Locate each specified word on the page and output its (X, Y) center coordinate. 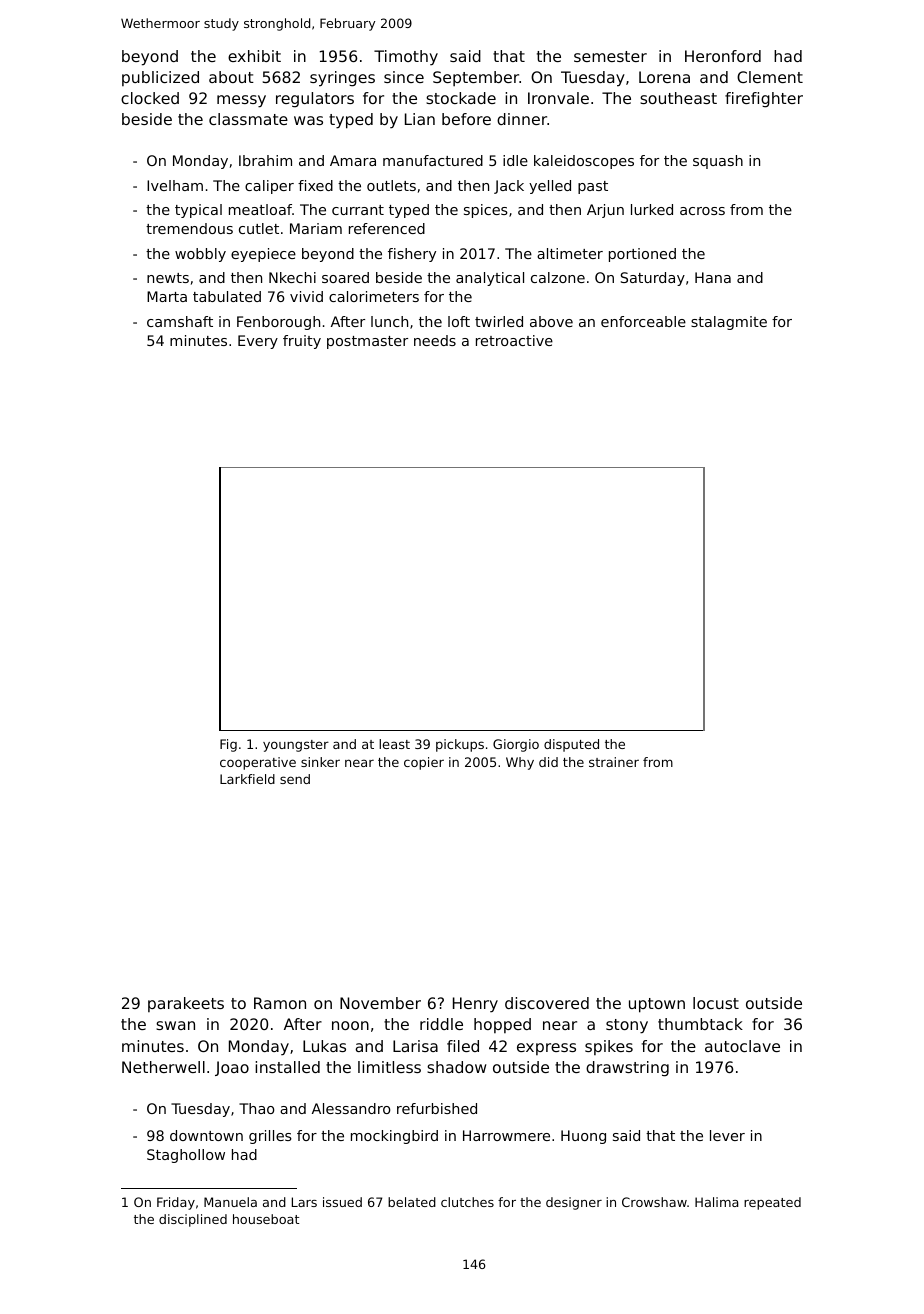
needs (435, 340)
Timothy (406, 58)
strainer (614, 762)
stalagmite (729, 323)
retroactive (514, 340)
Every (258, 342)
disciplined (193, 1220)
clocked (150, 98)
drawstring (627, 1069)
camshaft (180, 321)
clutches (467, 1202)
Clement (770, 77)
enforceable (643, 321)
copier (424, 763)
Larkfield (247, 779)
